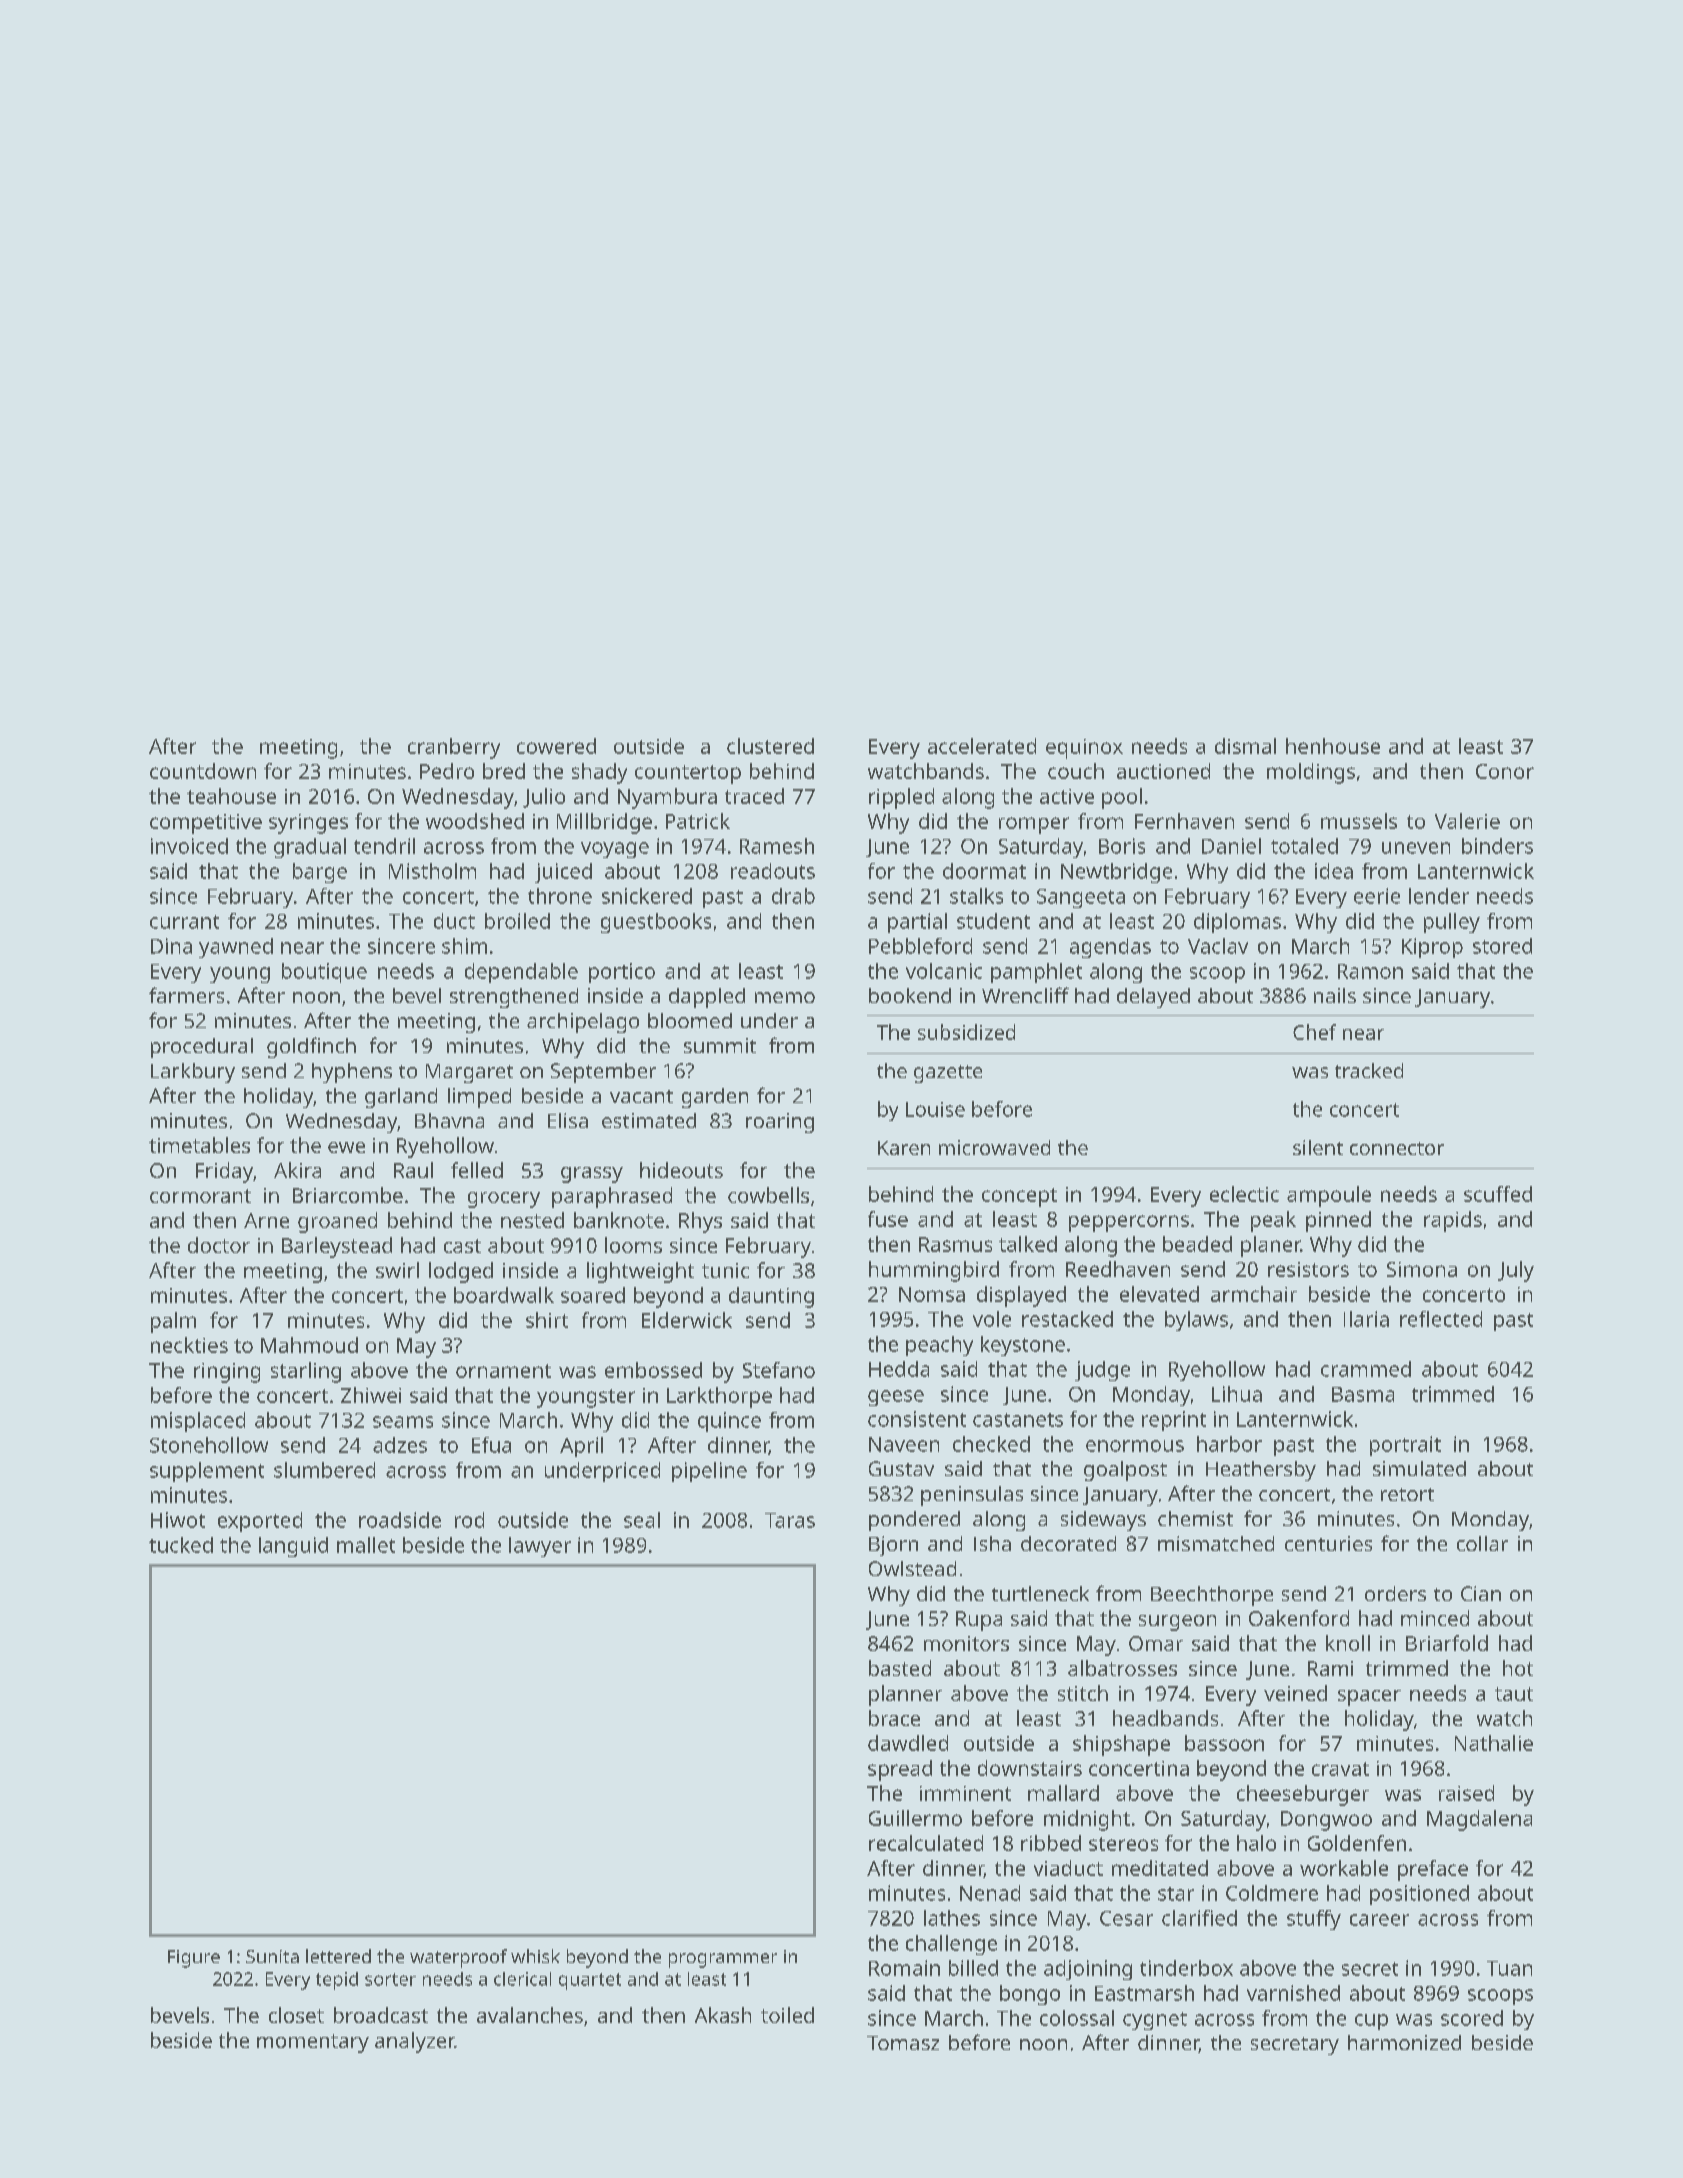 The height and width of the screenshot is (2178, 1683). What do you see at coordinates (1494, 1743) in the screenshot?
I see `Nathalie` at bounding box center [1494, 1743].
